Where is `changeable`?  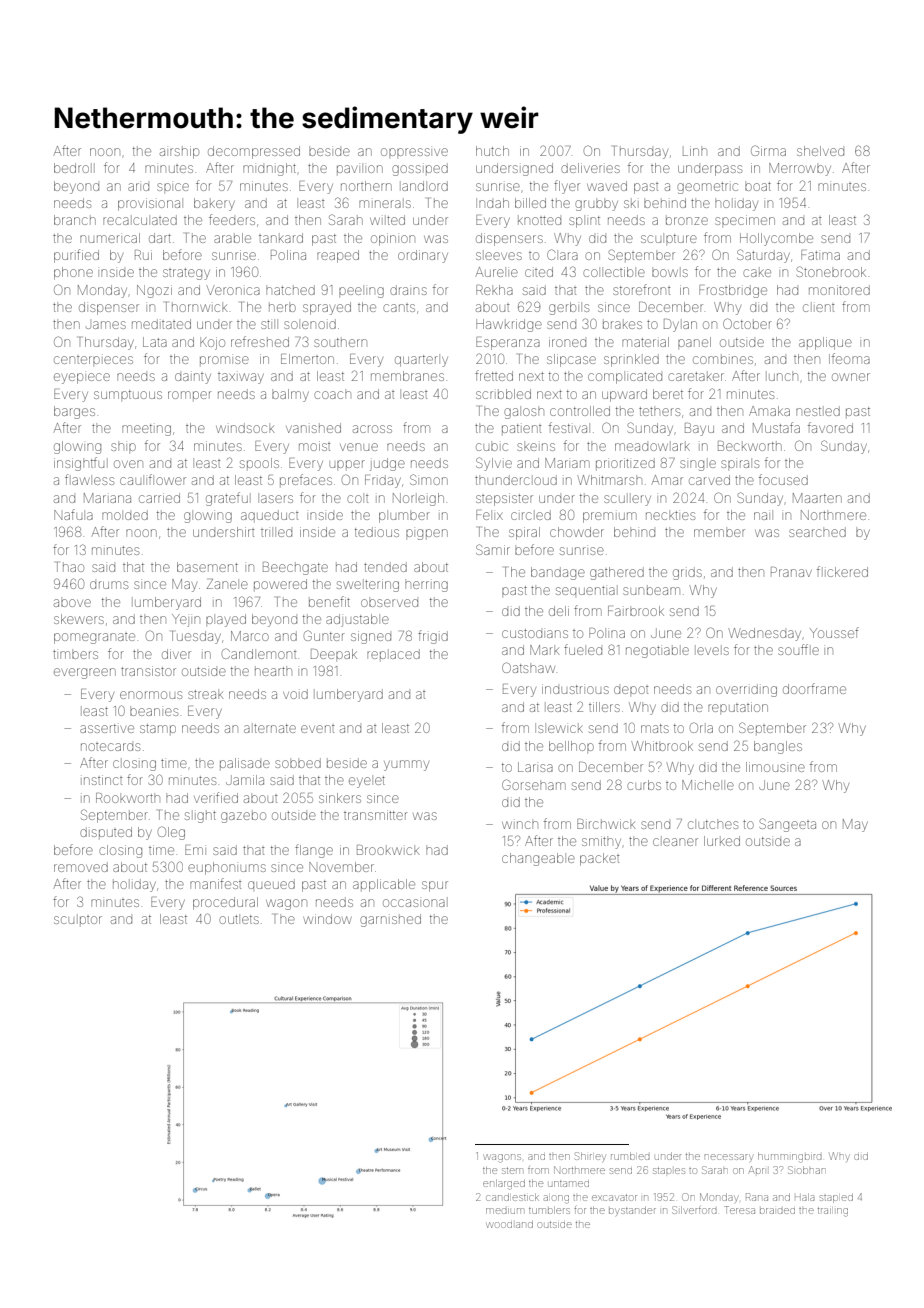
changeable is located at coordinates (538, 859).
